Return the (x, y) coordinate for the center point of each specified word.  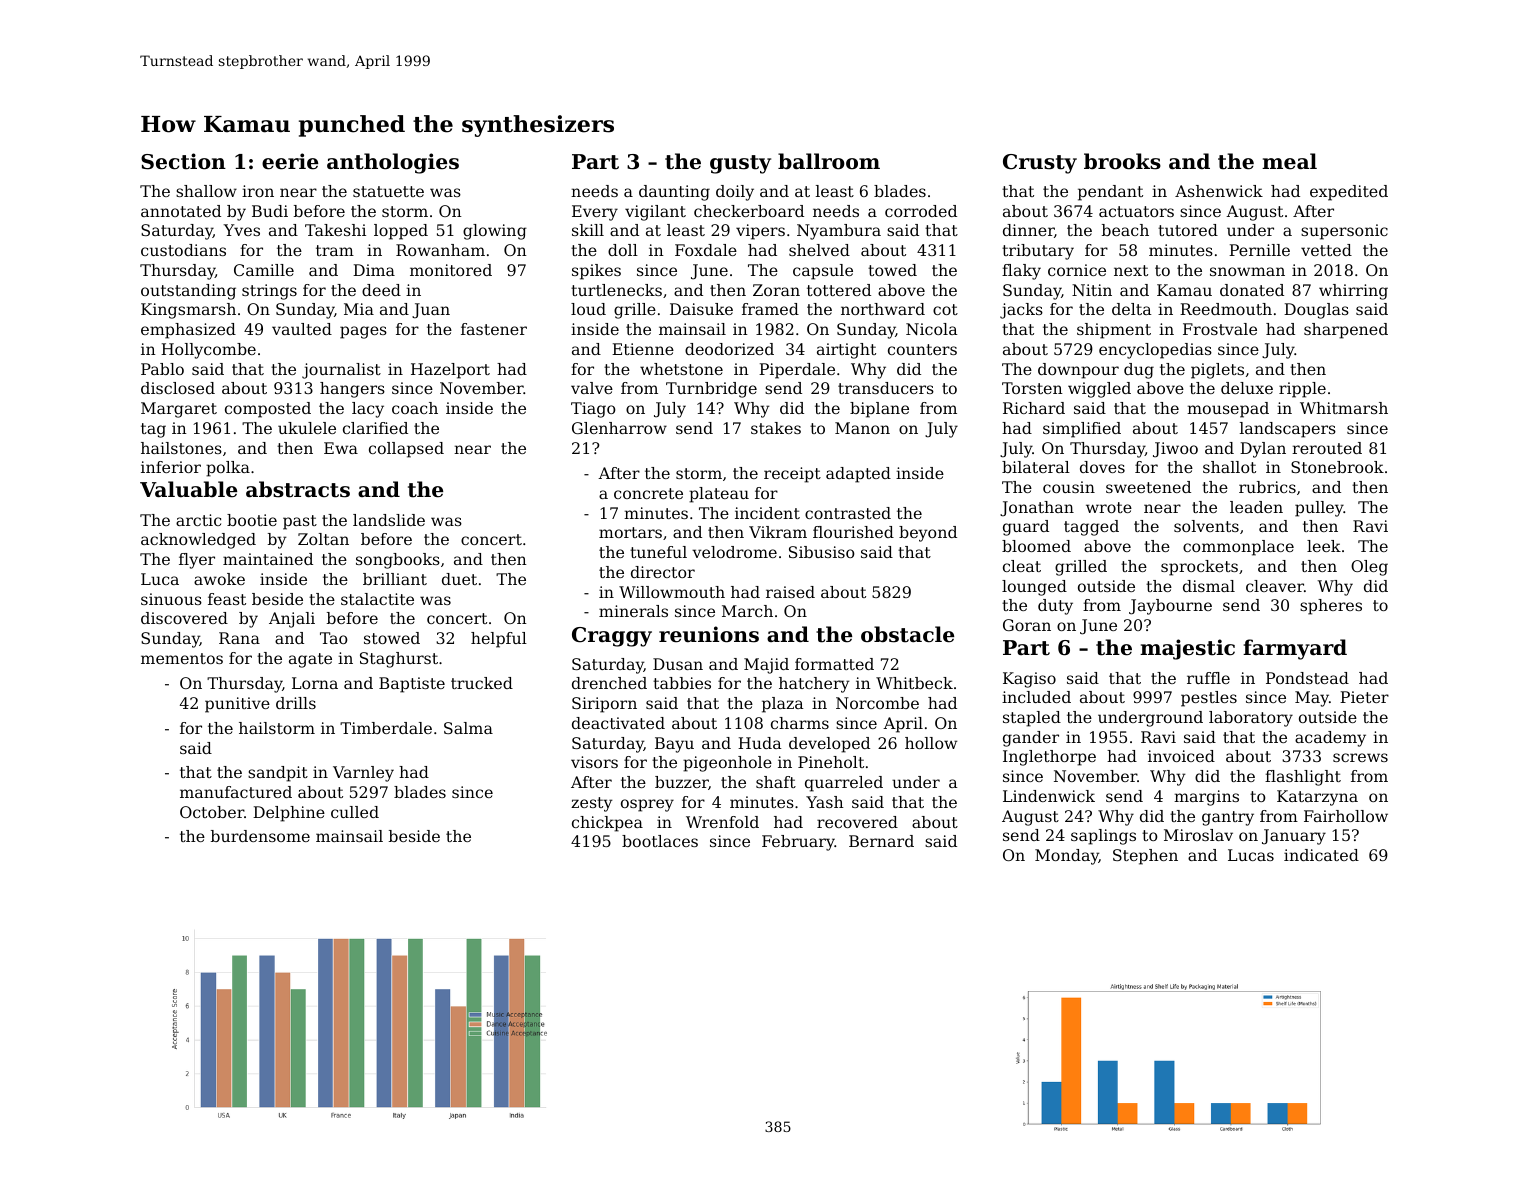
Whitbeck (914, 683)
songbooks (398, 561)
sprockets (1199, 568)
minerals (633, 611)
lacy (368, 410)
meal (1289, 161)
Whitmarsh (1344, 408)
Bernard (881, 841)
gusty (740, 164)
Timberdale (386, 728)
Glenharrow (619, 428)
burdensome (260, 836)
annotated (181, 211)
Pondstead (1307, 678)
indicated (1321, 855)
